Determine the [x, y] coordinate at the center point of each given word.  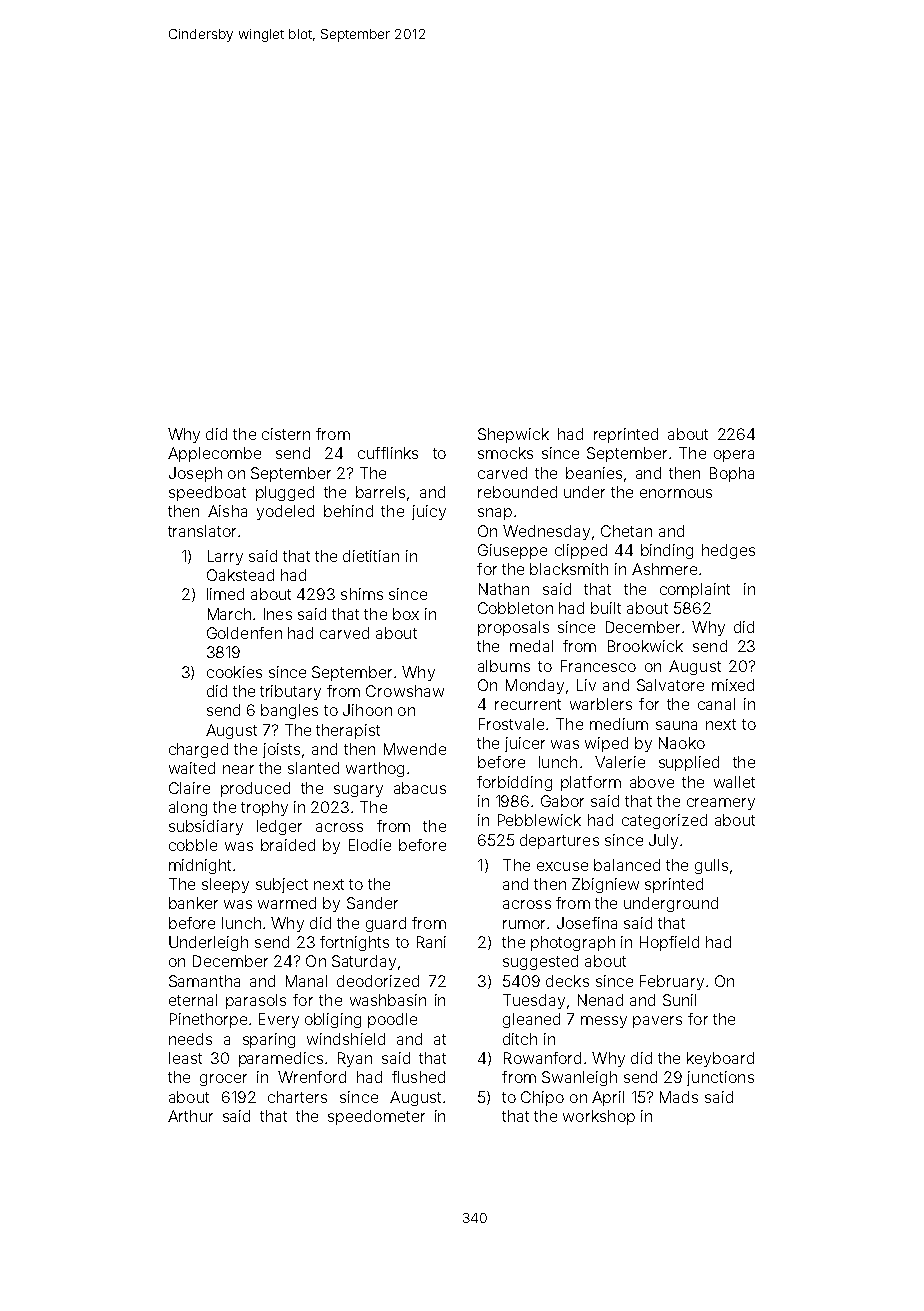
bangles [289, 711]
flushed [418, 1077]
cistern [286, 434]
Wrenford [312, 1077]
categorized [664, 821]
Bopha [732, 474]
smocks [505, 453]
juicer [525, 744]
